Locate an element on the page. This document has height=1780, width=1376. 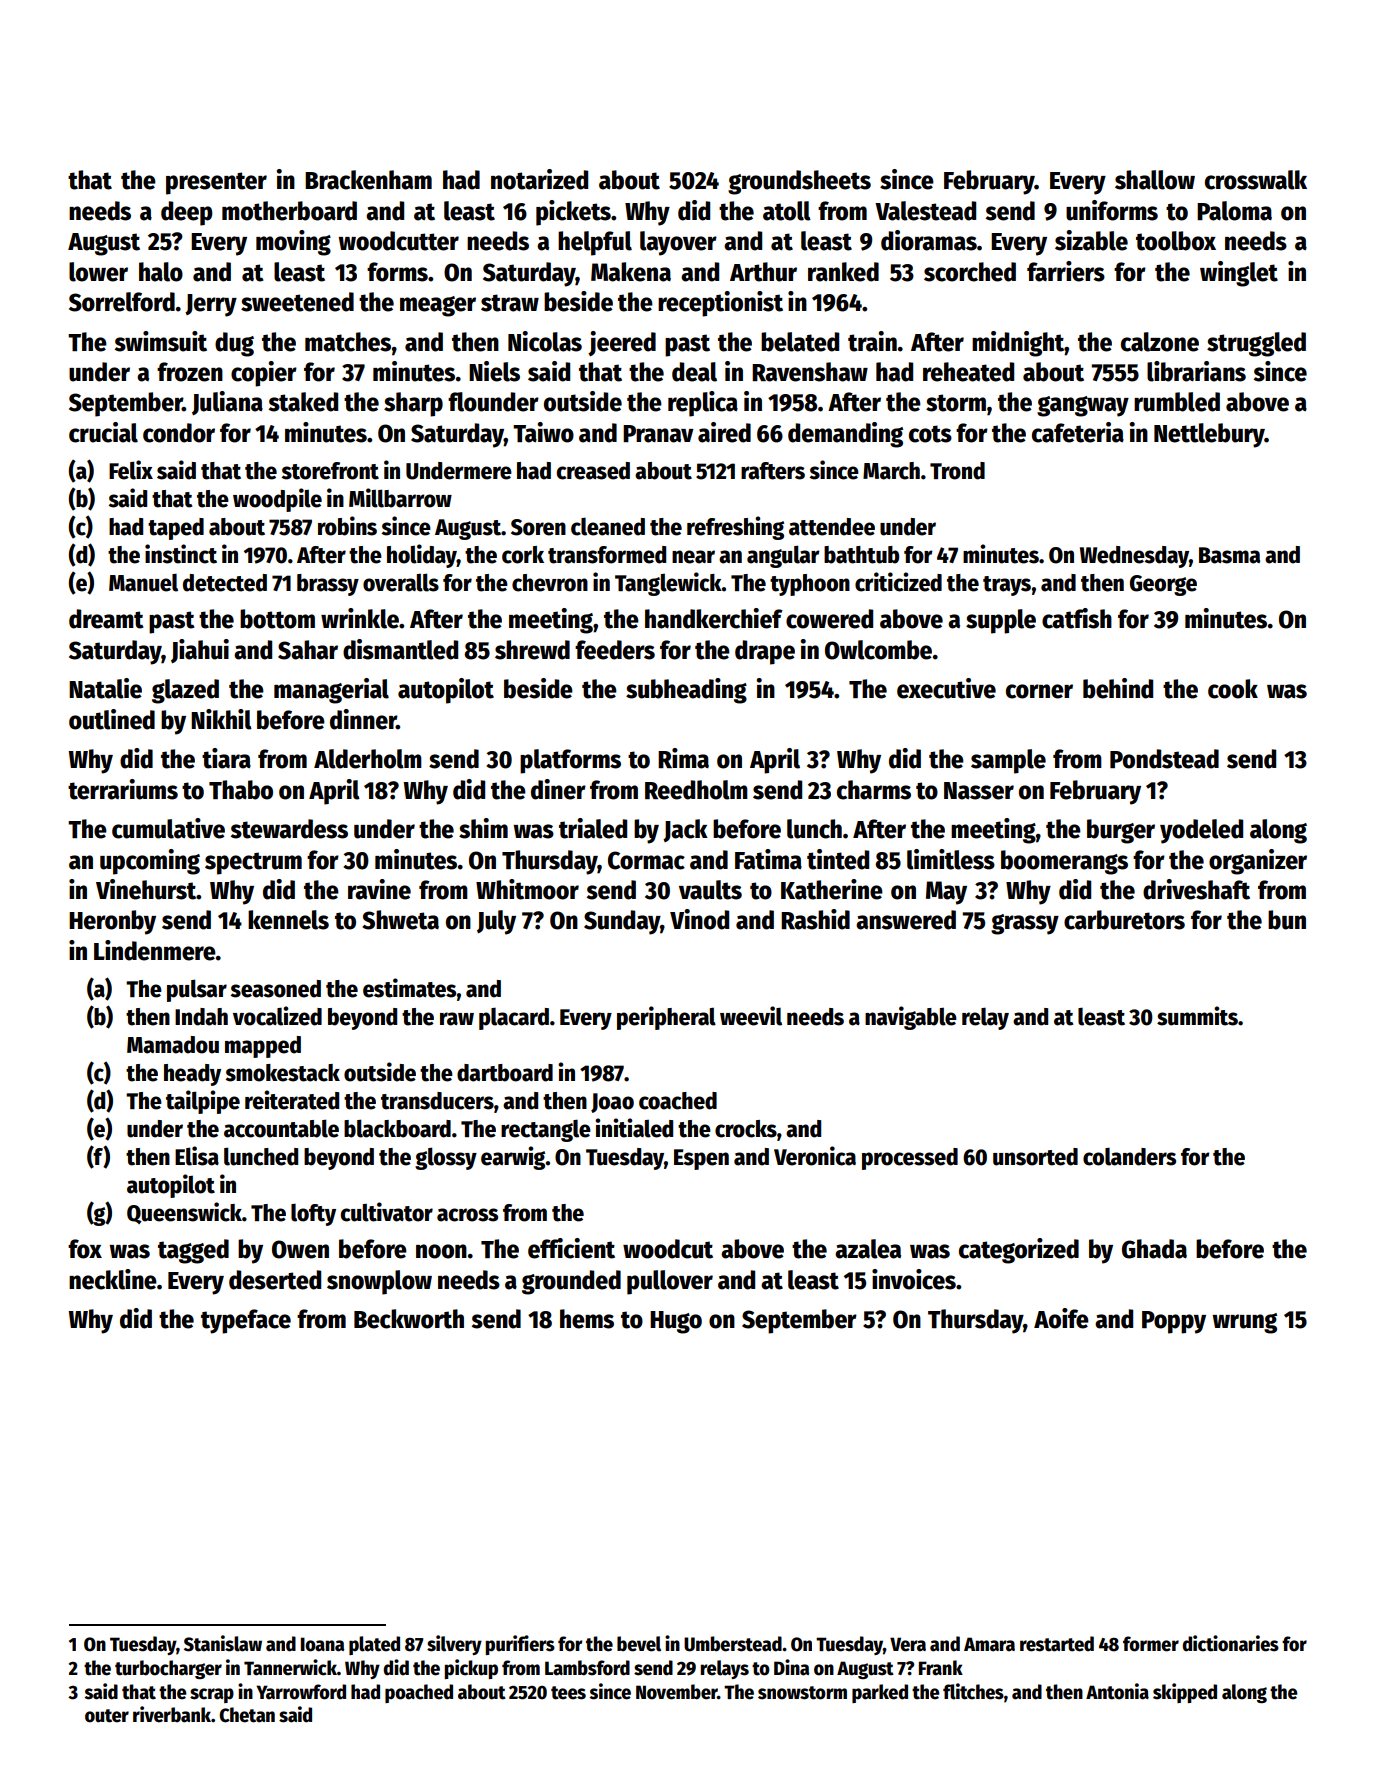
notarized is located at coordinates (539, 179).
